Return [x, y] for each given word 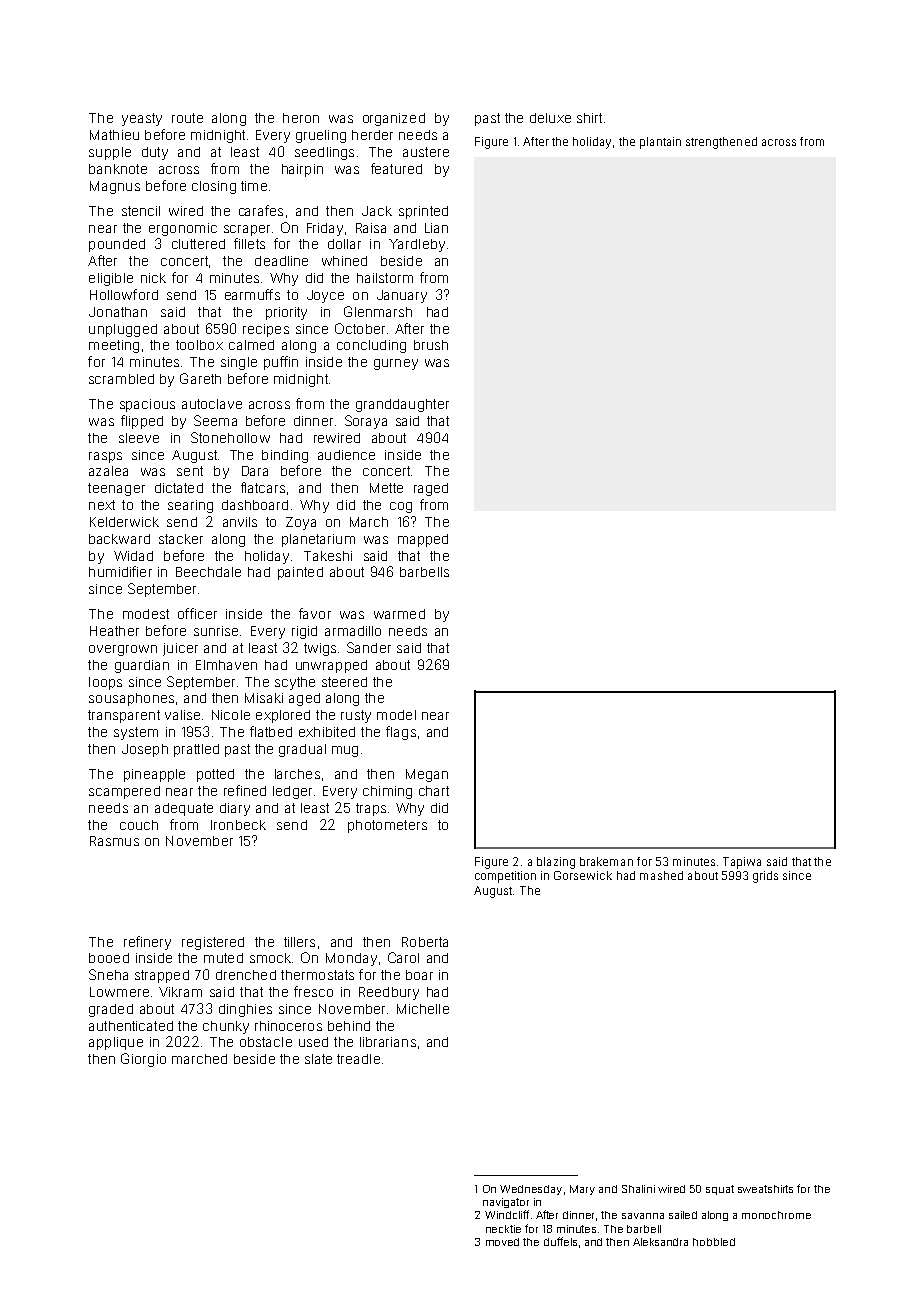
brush [431, 345]
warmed [399, 614]
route [187, 118]
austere [426, 152]
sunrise [216, 631]
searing [190, 506]
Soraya [366, 422]
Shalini [638, 1189]
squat [720, 1190]
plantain [660, 143]
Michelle [423, 1009]
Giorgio [143, 1060]
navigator [506, 1203]
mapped [423, 540]
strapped [162, 976]
